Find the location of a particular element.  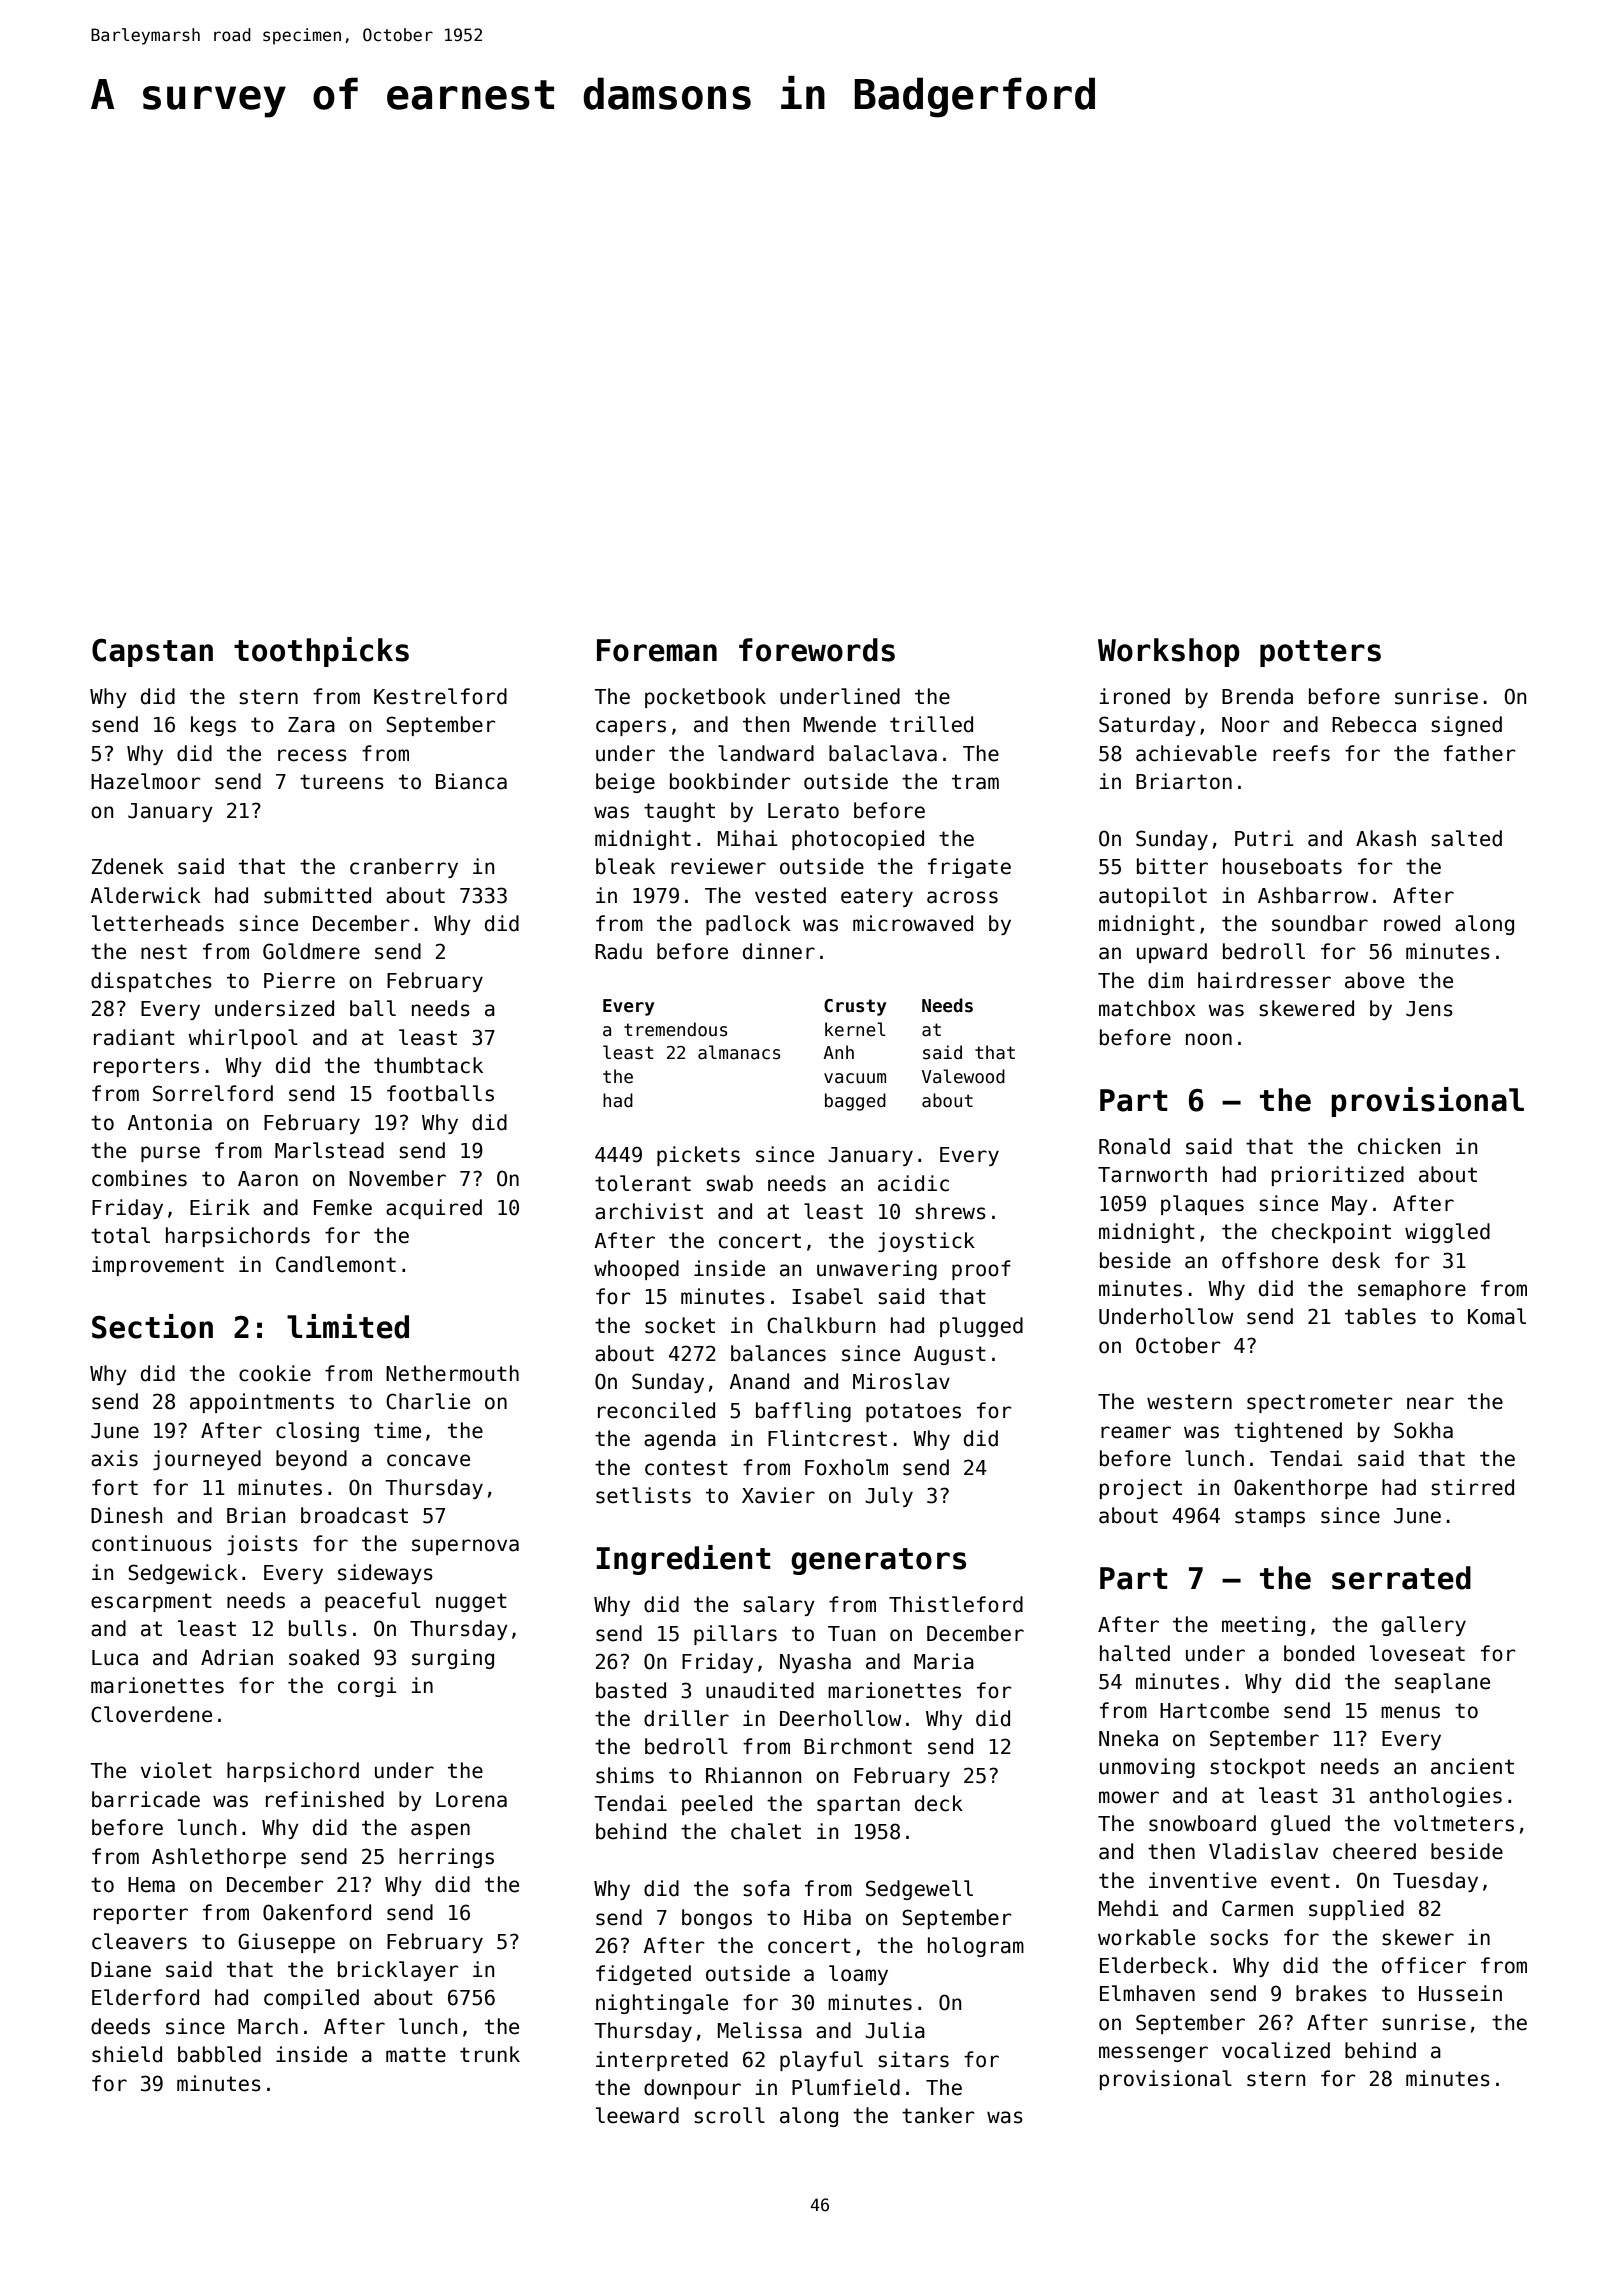

dinner is located at coordinates (779, 951).
